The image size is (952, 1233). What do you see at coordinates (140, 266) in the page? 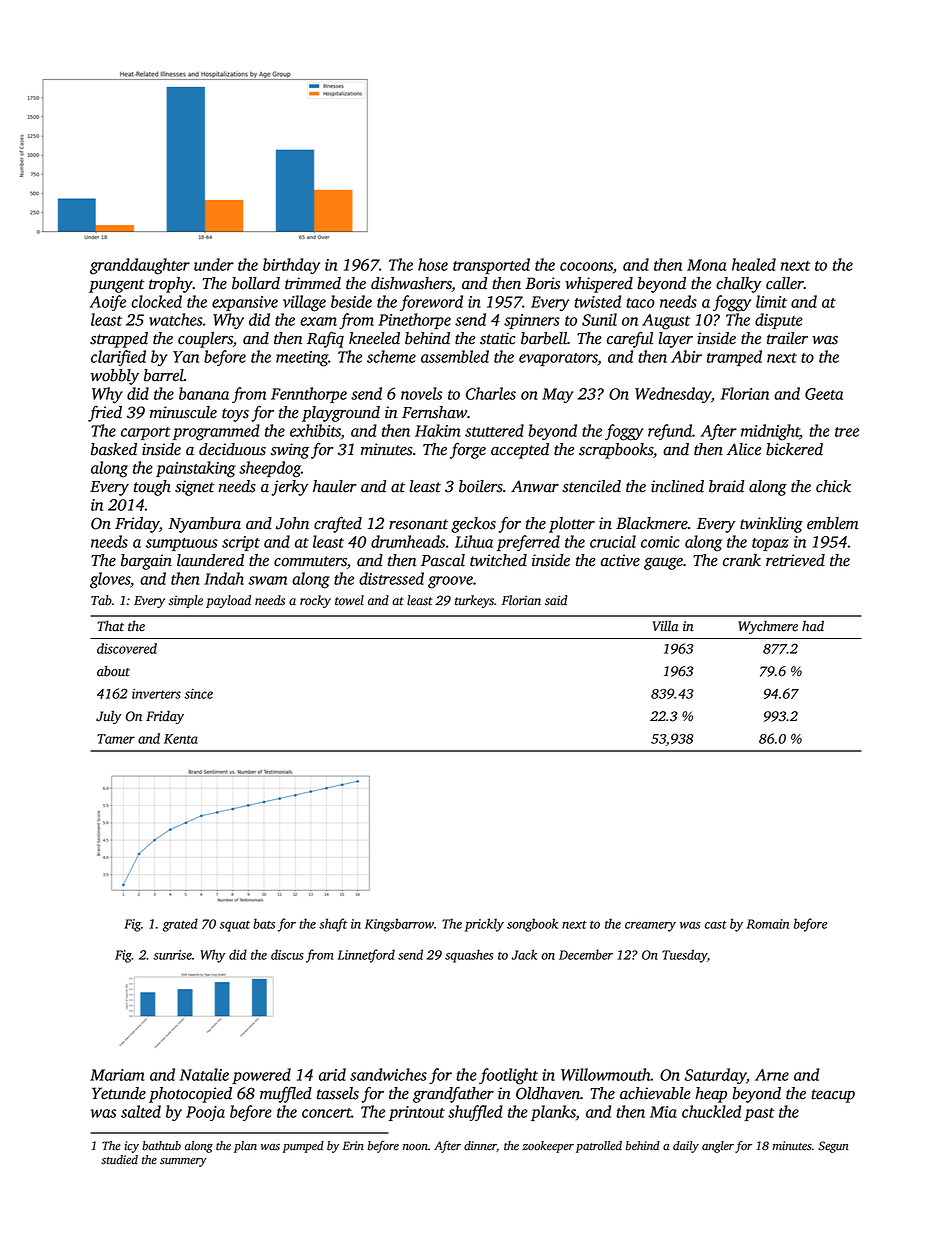
I see `granddaughter` at bounding box center [140, 266].
